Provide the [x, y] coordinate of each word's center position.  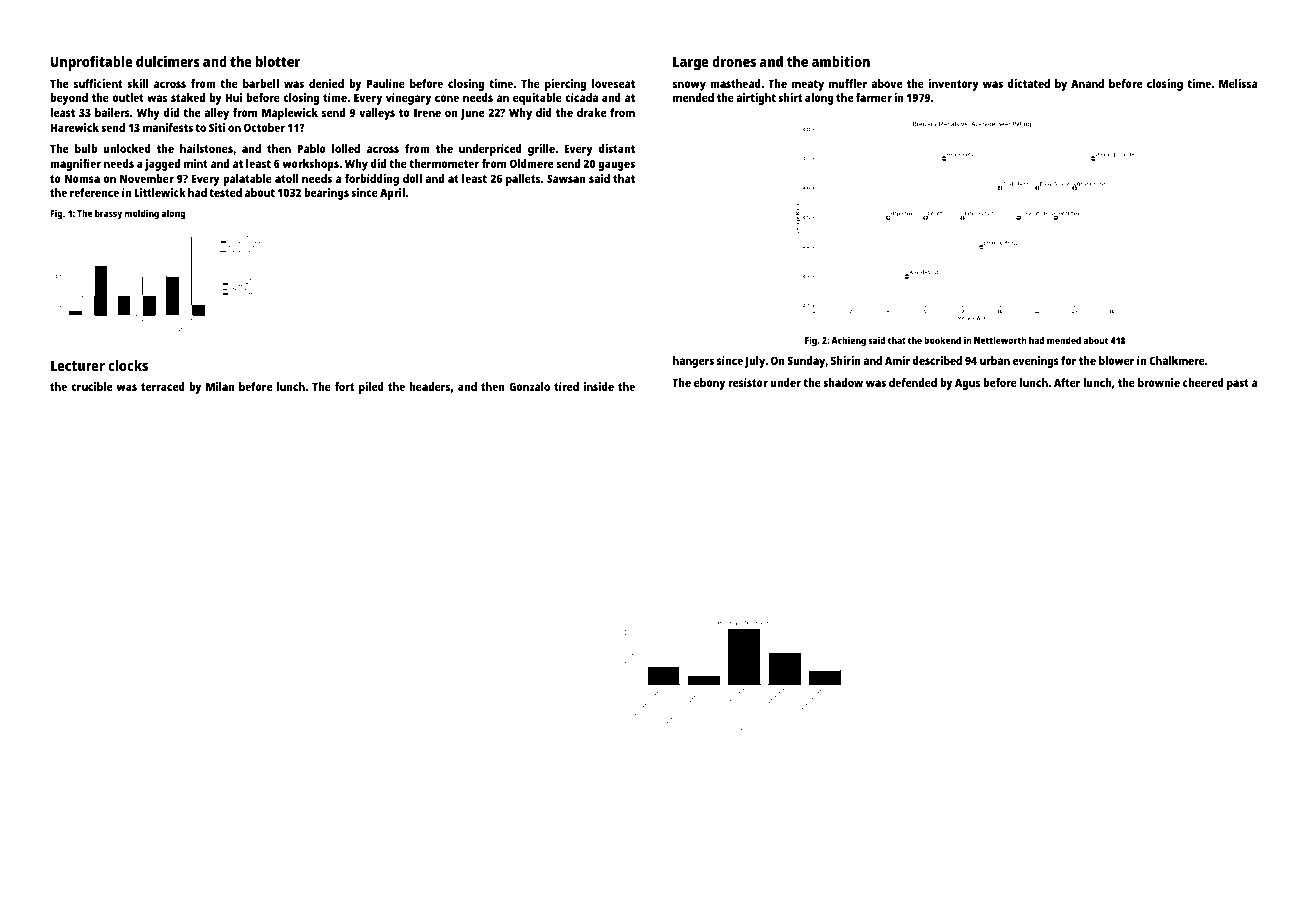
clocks [128, 365]
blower [1117, 360]
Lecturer [78, 365]
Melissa [1238, 83]
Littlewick [160, 192]
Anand [1087, 83]
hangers [693, 362]
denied [326, 83]
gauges [616, 166]
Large [691, 63]
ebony [709, 384]
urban [995, 360]
